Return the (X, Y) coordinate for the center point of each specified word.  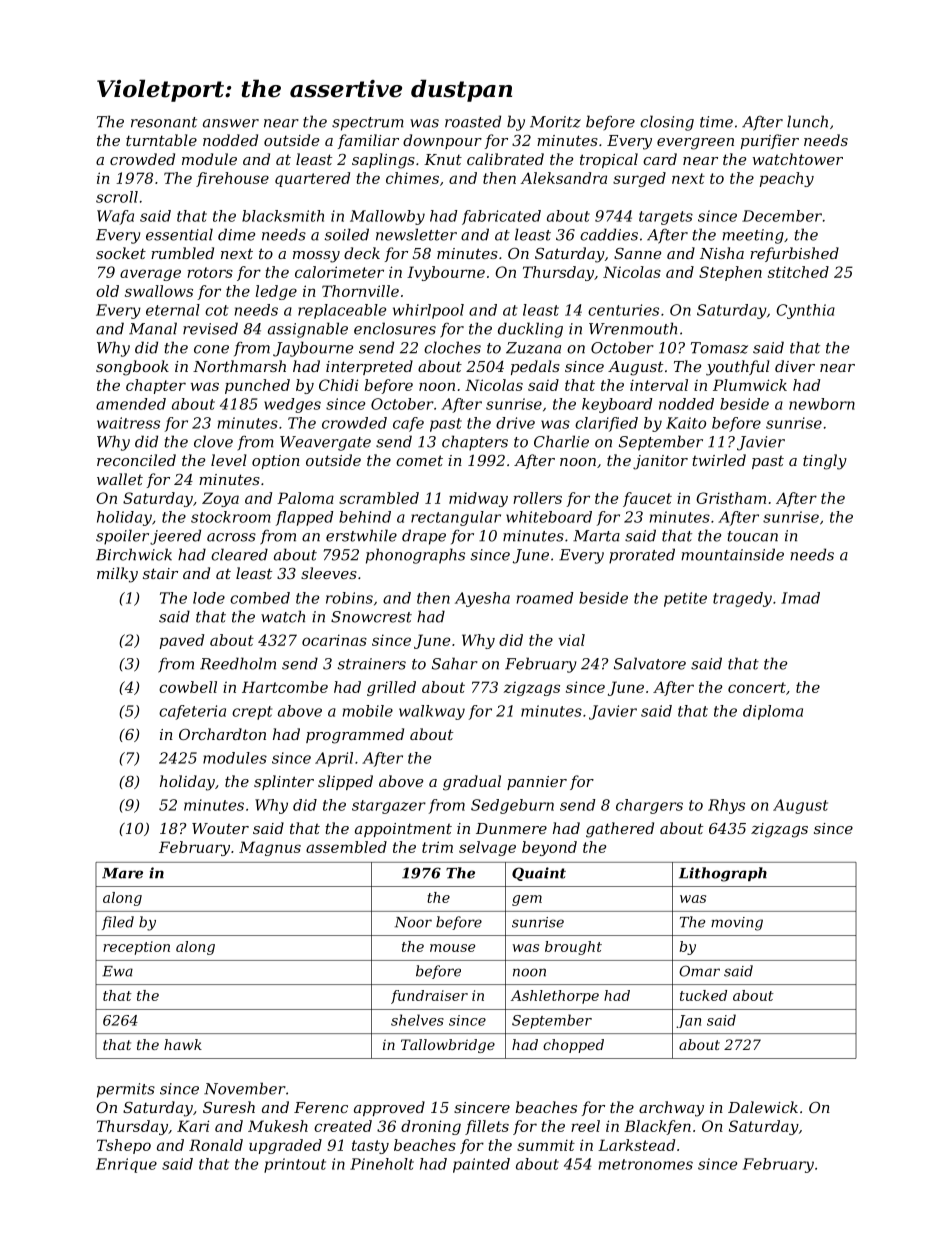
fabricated (501, 217)
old (107, 291)
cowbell (188, 687)
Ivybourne (446, 273)
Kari (193, 1126)
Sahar (455, 663)
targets (666, 218)
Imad (800, 598)
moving (737, 924)
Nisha (722, 253)
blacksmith (283, 216)
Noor (413, 922)
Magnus (270, 848)
